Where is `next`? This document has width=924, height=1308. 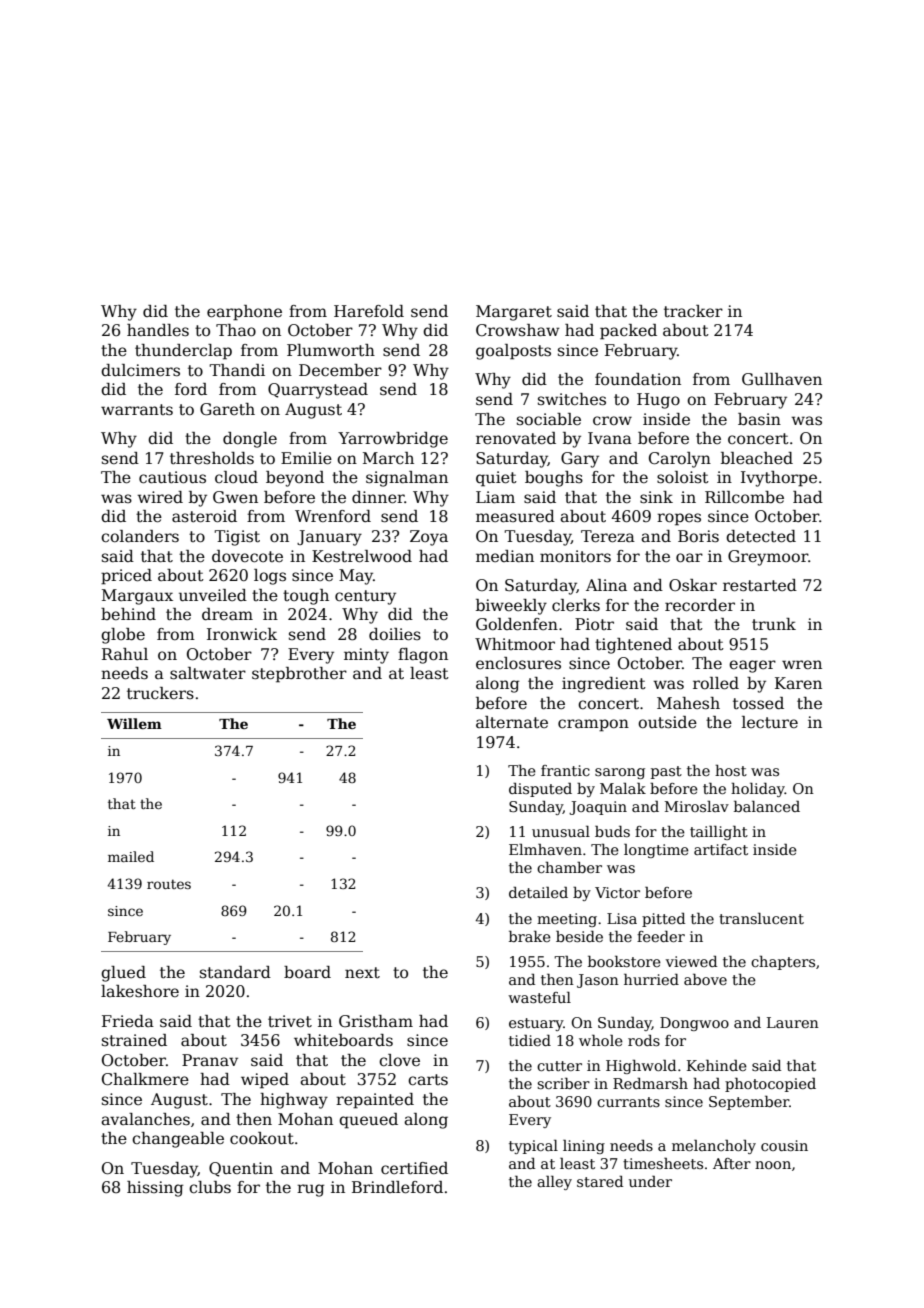
next is located at coordinates (362, 972).
